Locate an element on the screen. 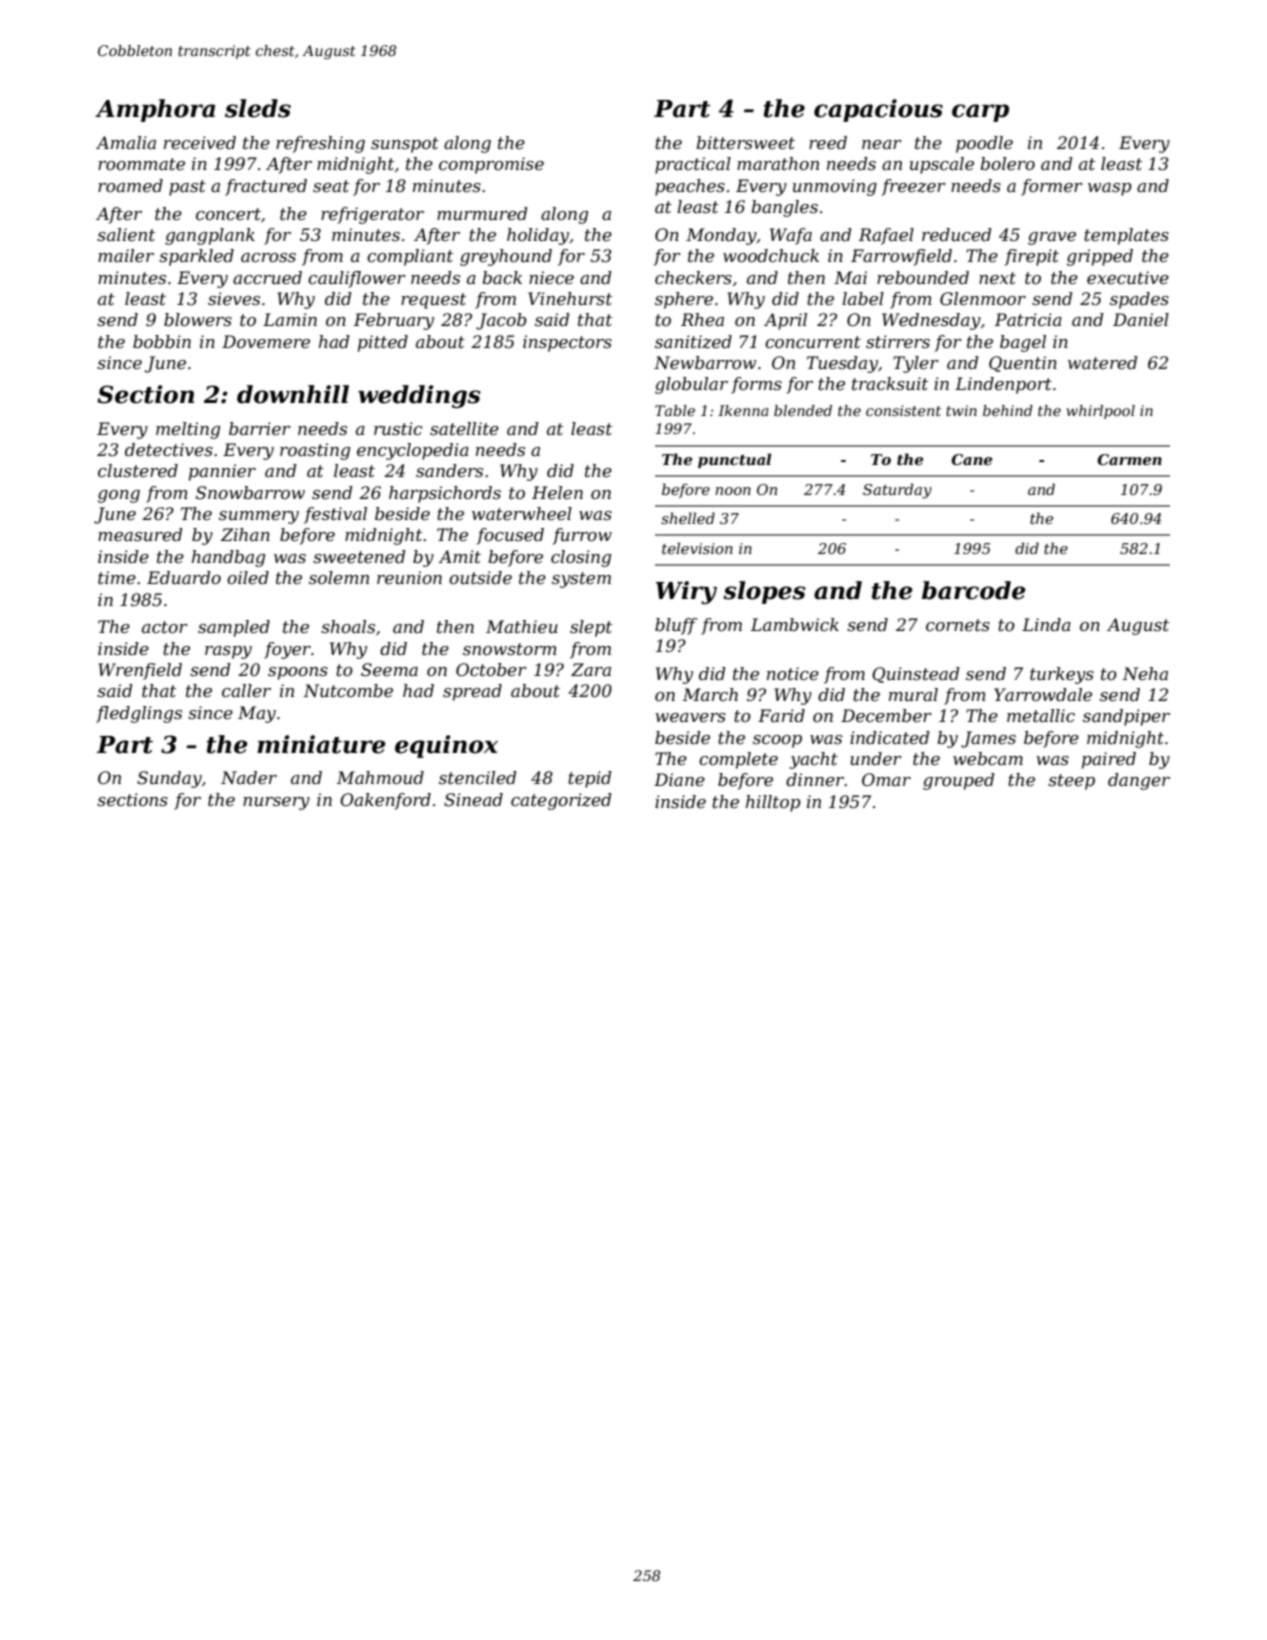  harpsichords is located at coordinates (445, 494).
